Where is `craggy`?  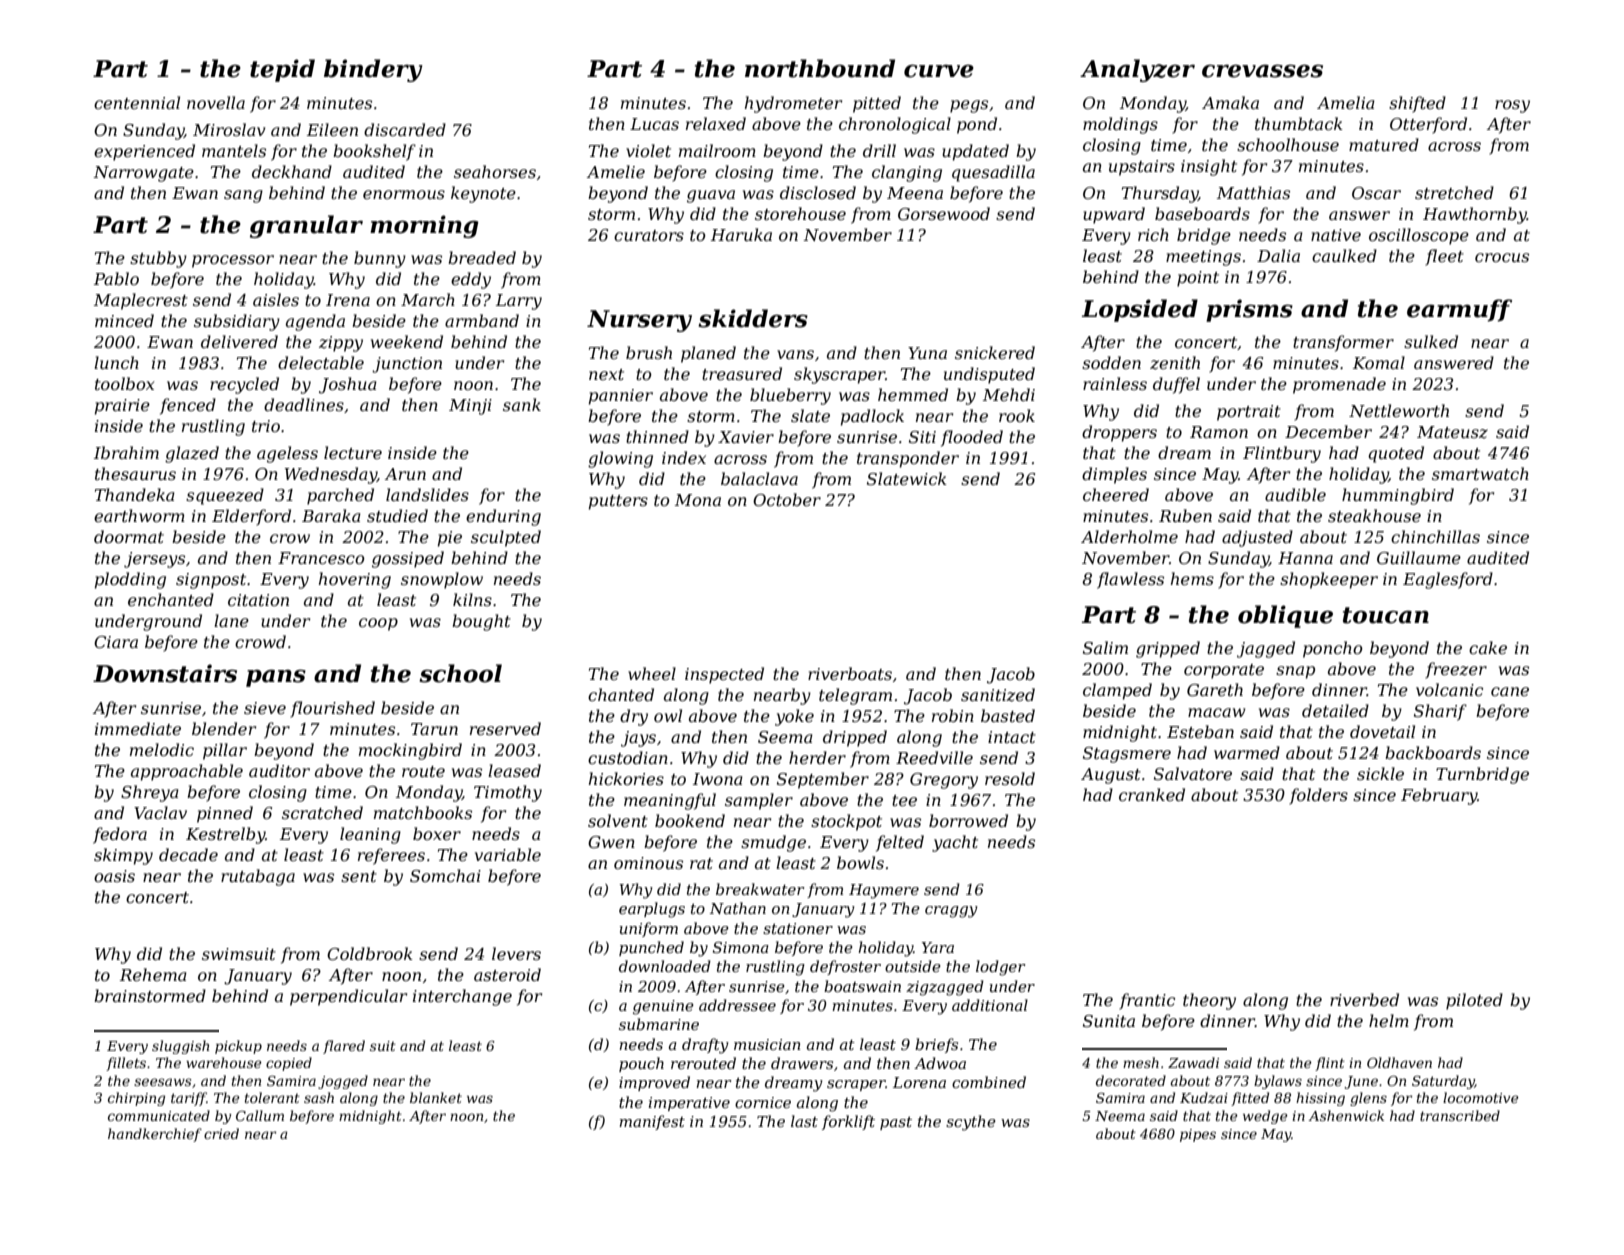 craggy is located at coordinates (951, 912).
